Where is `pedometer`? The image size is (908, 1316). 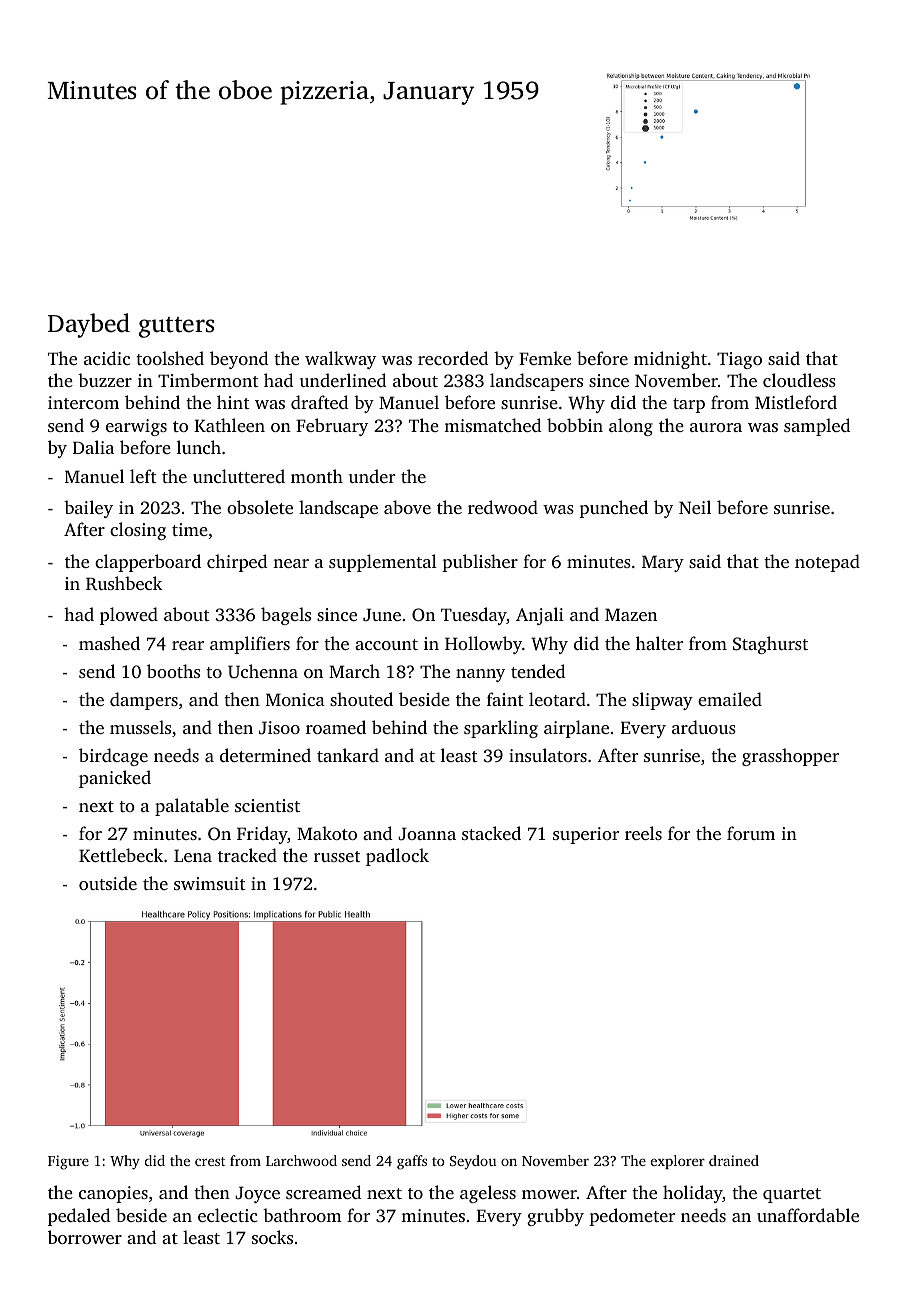
pedometer is located at coordinates (632, 1217).
